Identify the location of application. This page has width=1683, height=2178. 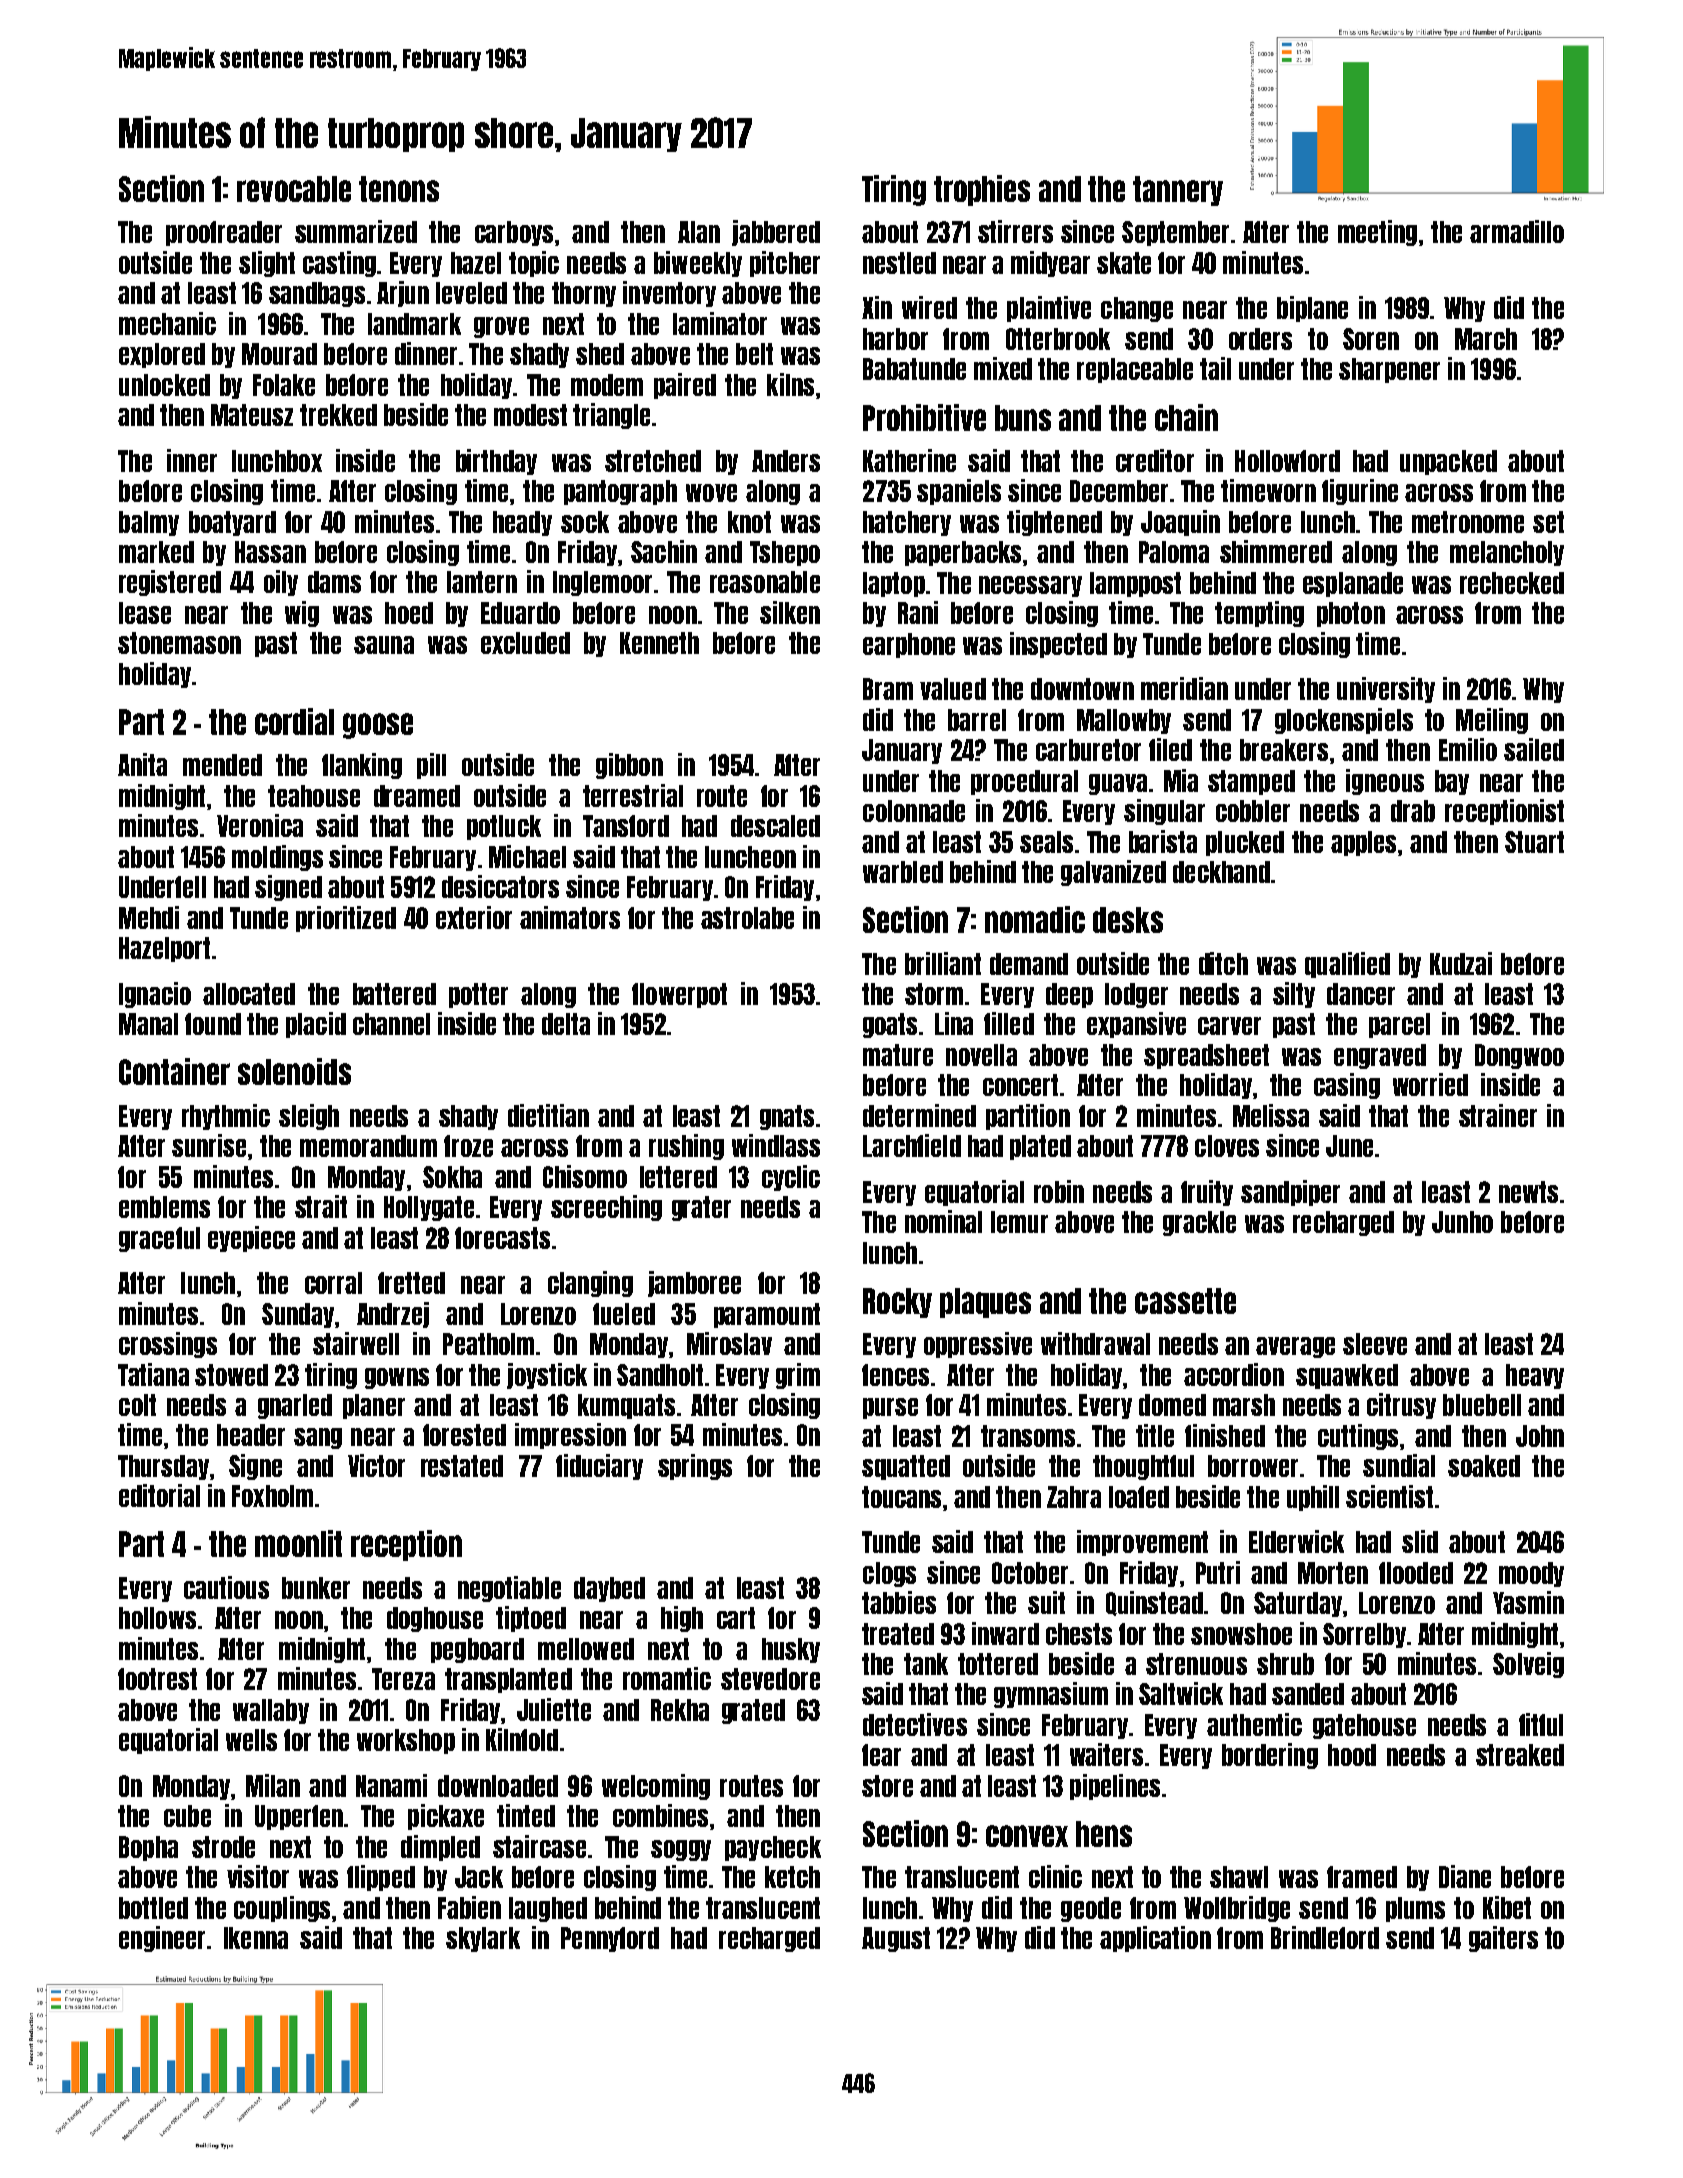
(1155, 1939).
